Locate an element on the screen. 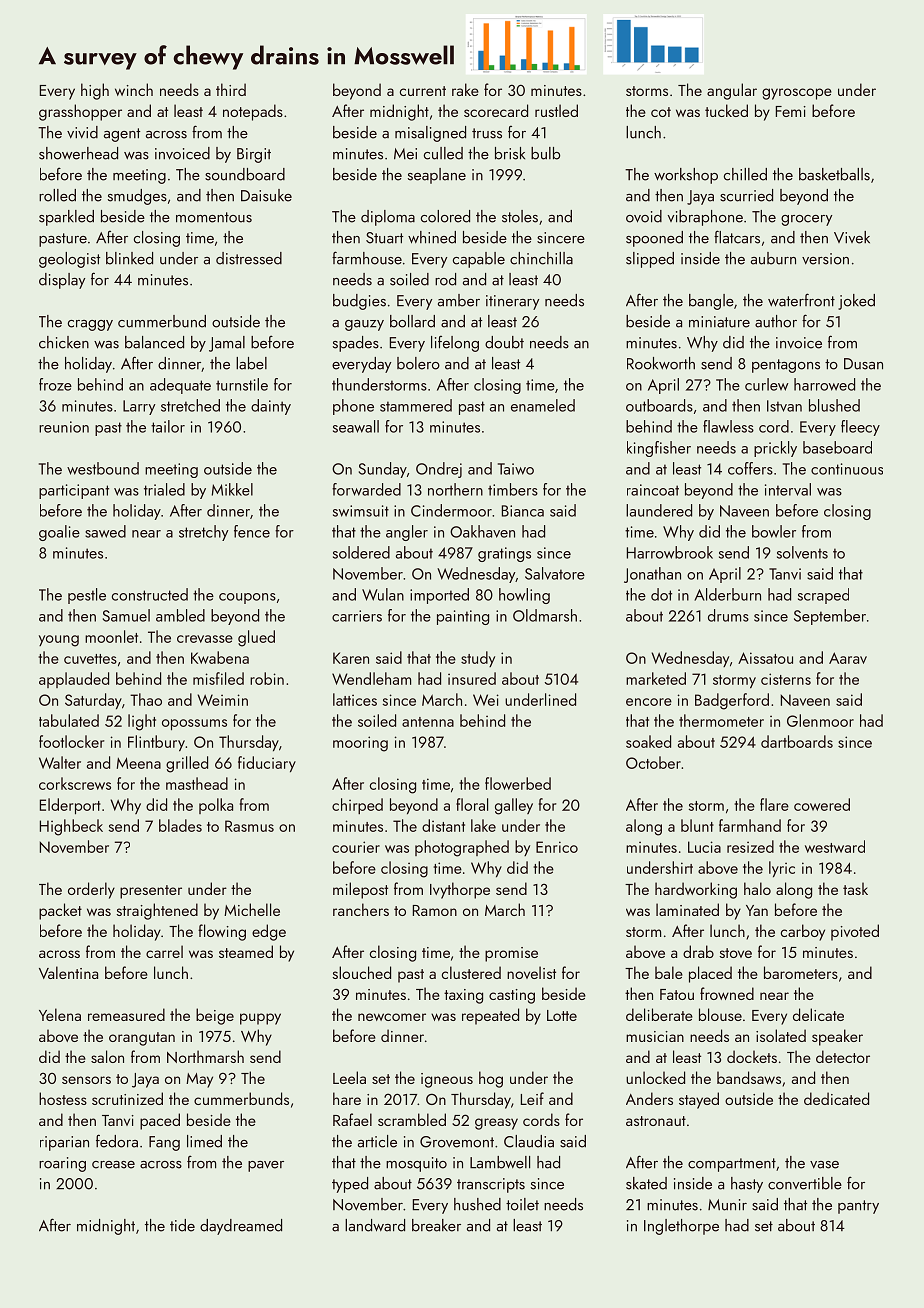 This screenshot has height=1308, width=924. seawall is located at coordinates (356, 426).
